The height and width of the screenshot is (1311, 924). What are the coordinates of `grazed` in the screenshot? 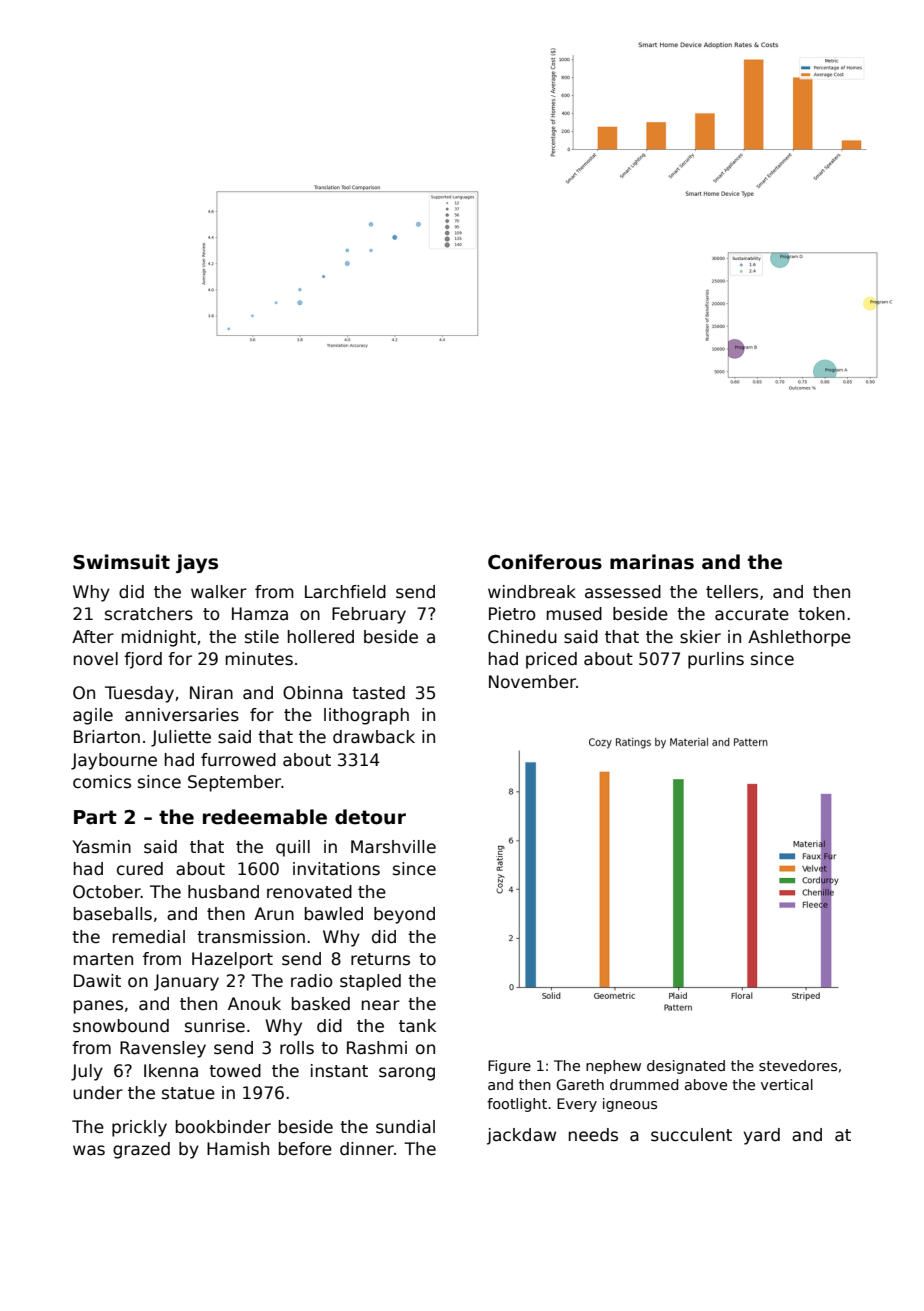 It's located at (141, 1150).
